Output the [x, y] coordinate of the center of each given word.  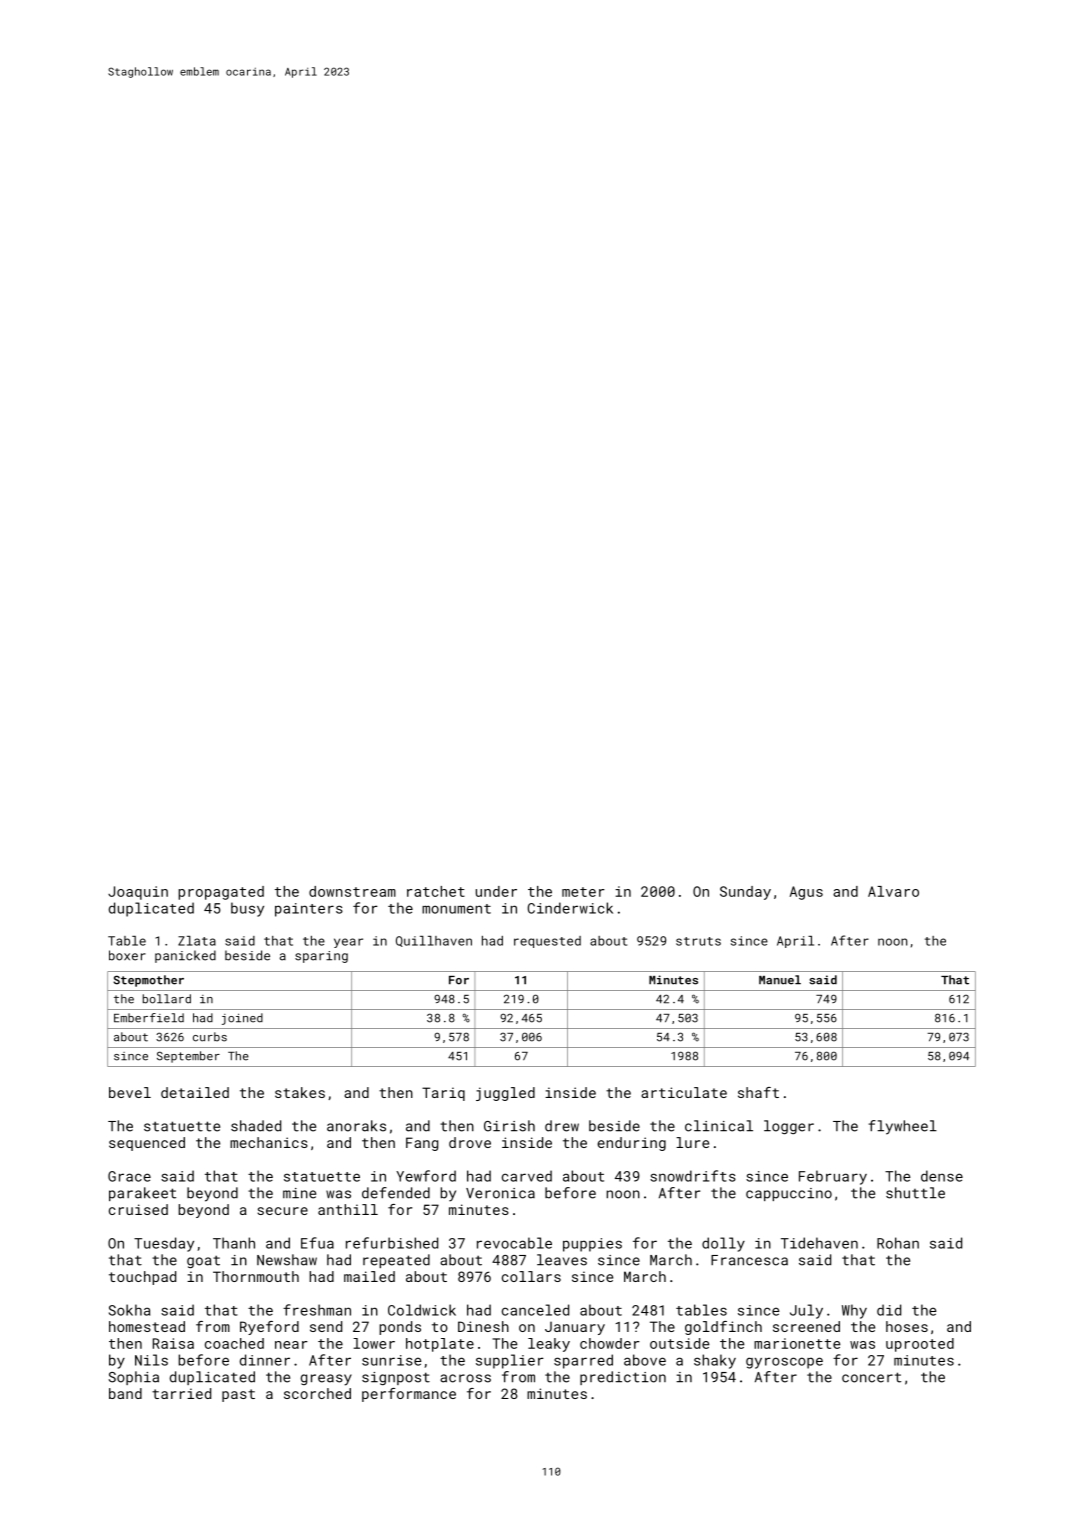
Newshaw [287, 1260]
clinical [719, 1126]
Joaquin [138, 893]
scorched [317, 1393]
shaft [758, 1092]
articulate [684, 1092]
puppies [592, 1245]
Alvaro [893, 891]
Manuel [780, 980]
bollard [167, 999]
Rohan [898, 1243]
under [496, 891]
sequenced [147, 1144]
